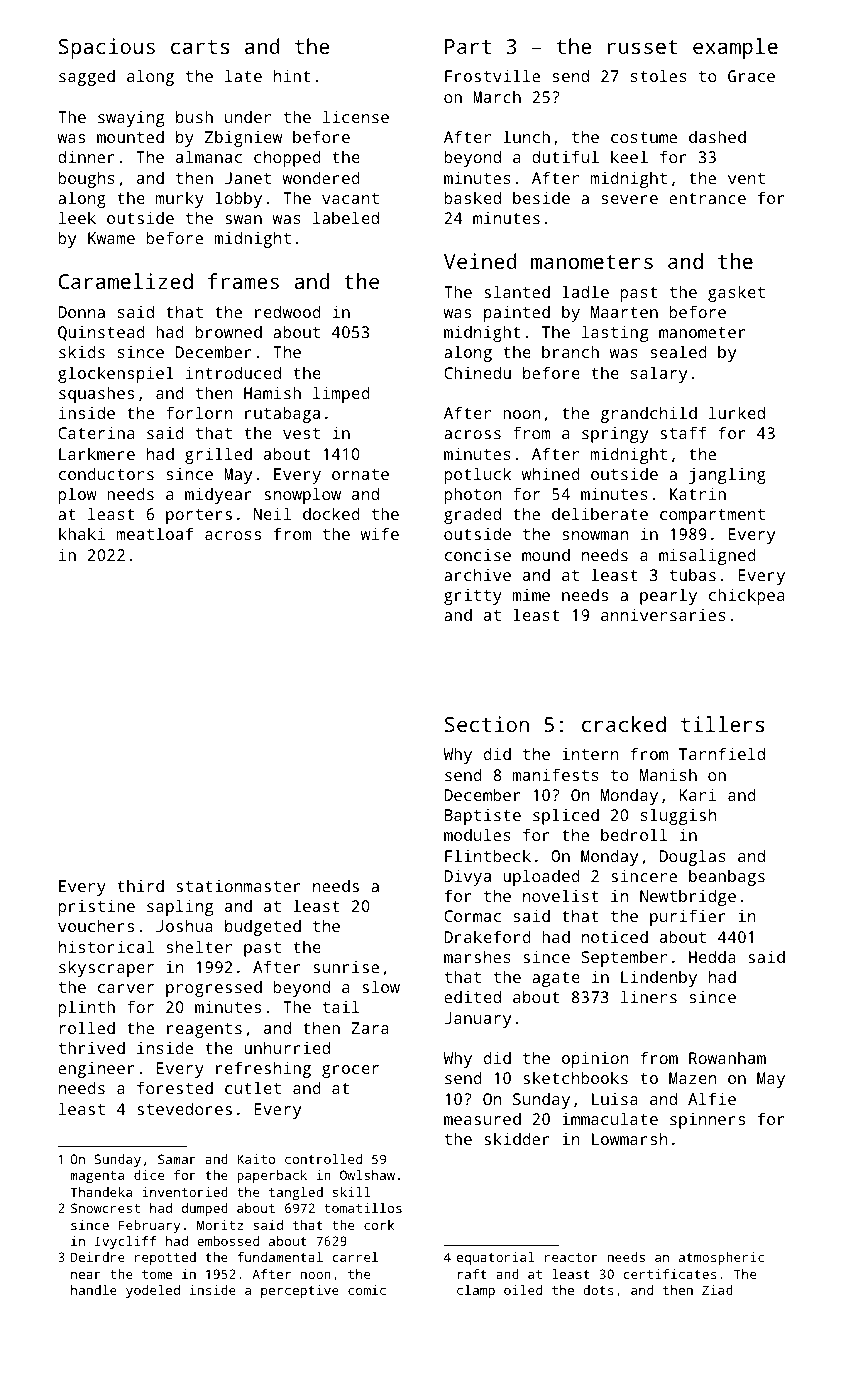 Image resolution: width=849 pixels, height=1400 pixels. Describe the element at coordinates (86, 1008) in the screenshot. I see `plinth` at that location.
